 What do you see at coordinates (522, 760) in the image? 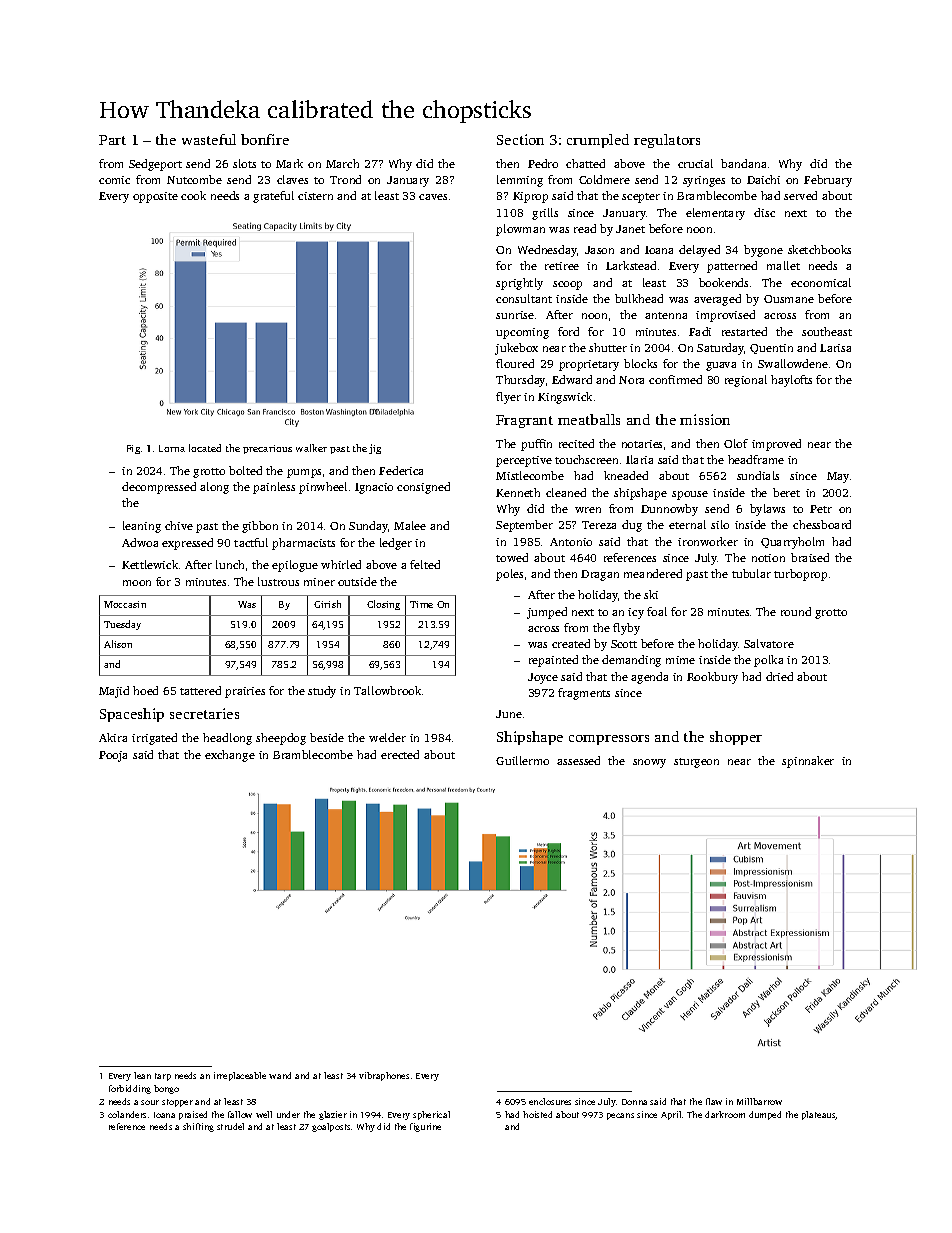
I see `Guillermo` at bounding box center [522, 760].
